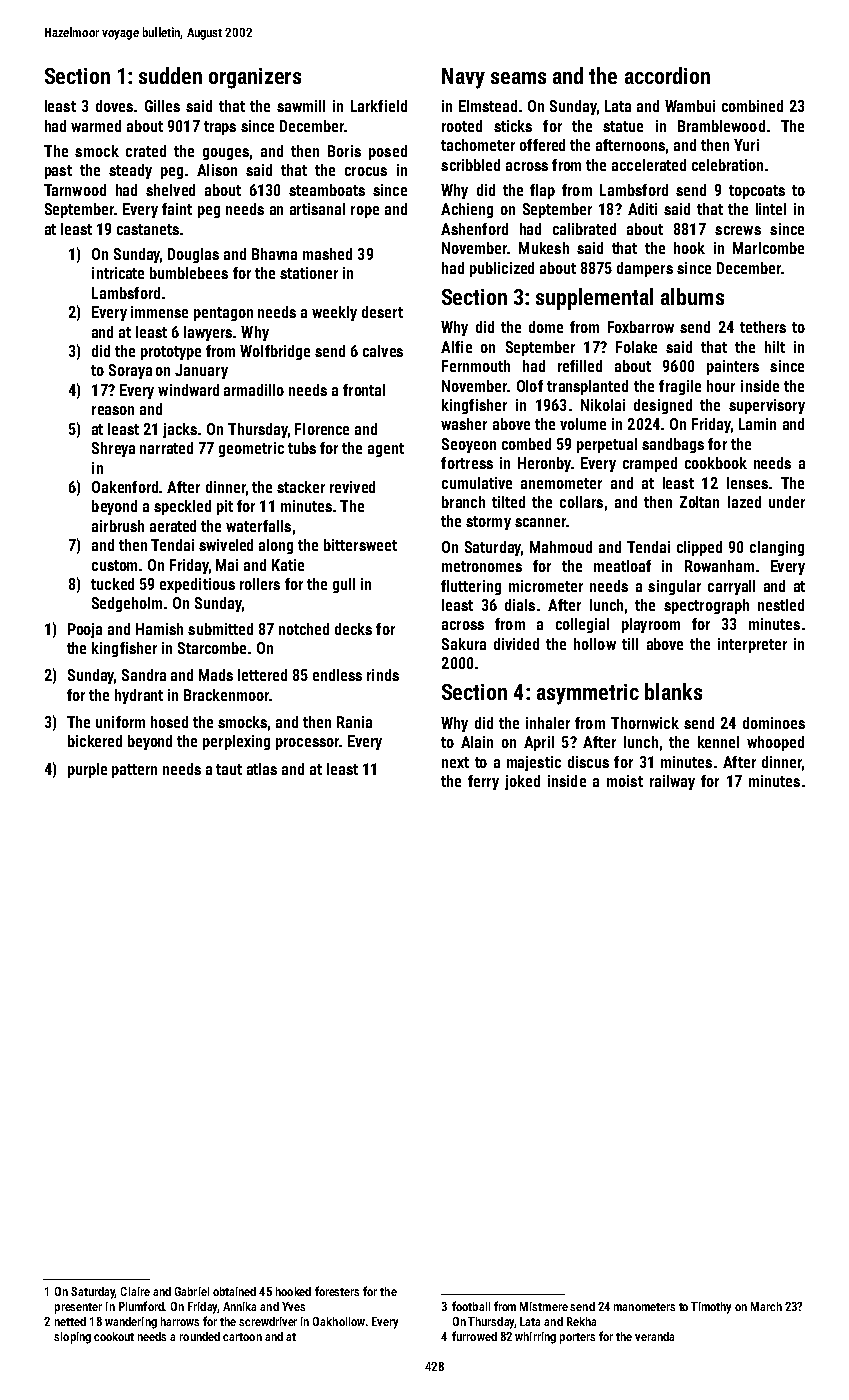 The image size is (849, 1400). I want to click on cookout, so click(114, 1336).
